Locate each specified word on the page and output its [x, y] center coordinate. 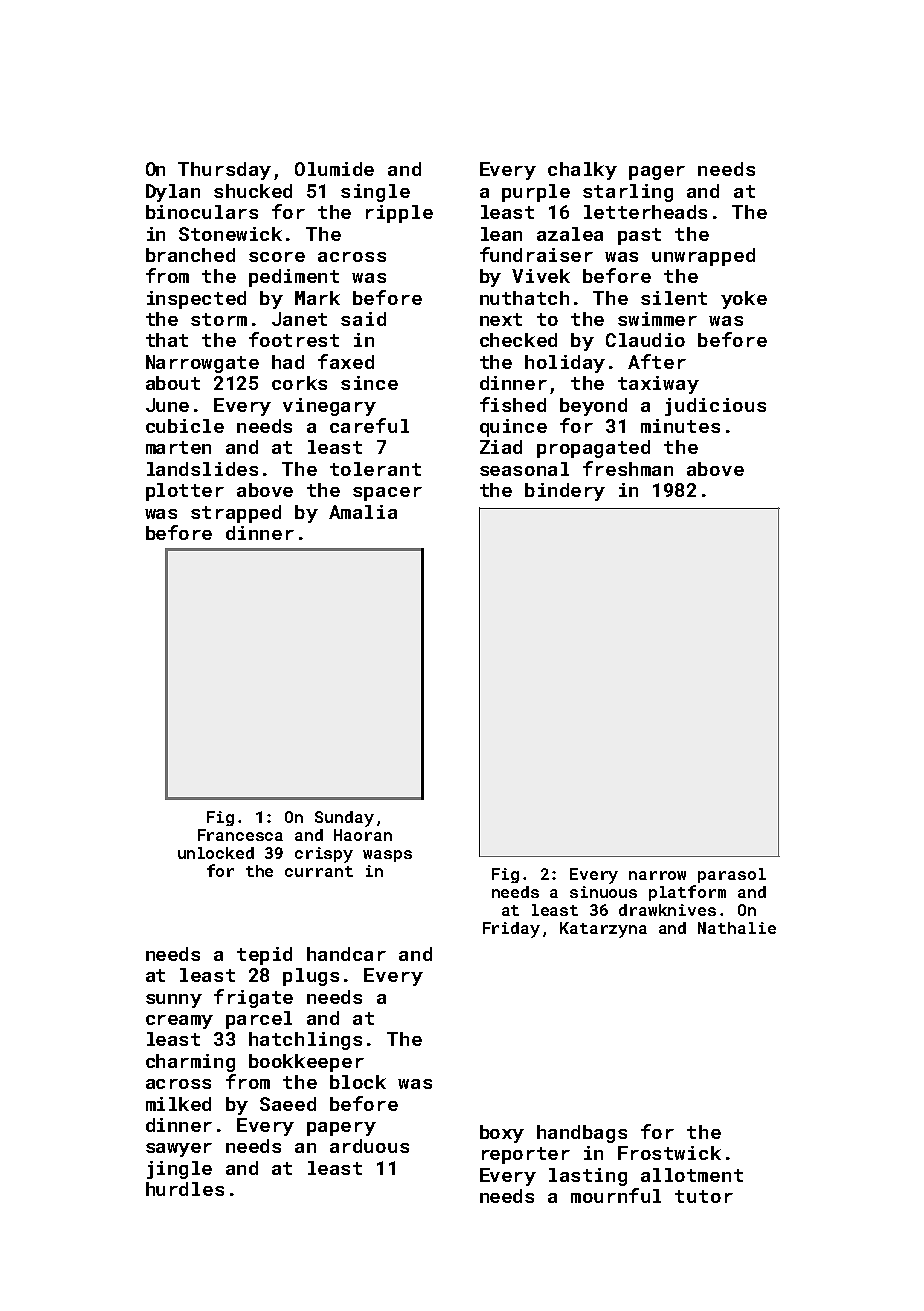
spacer [387, 494]
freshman [628, 468]
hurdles [185, 1189]
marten [178, 447]
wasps [387, 856]
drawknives [667, 910]
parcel [259, 1020]
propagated [593, 449]
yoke [744, 300]
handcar [346, 954]
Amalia [363, 512]
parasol [732, 875]
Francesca [240, 835]
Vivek [541, 276]
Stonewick [230, 234]
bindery [565, 492]
